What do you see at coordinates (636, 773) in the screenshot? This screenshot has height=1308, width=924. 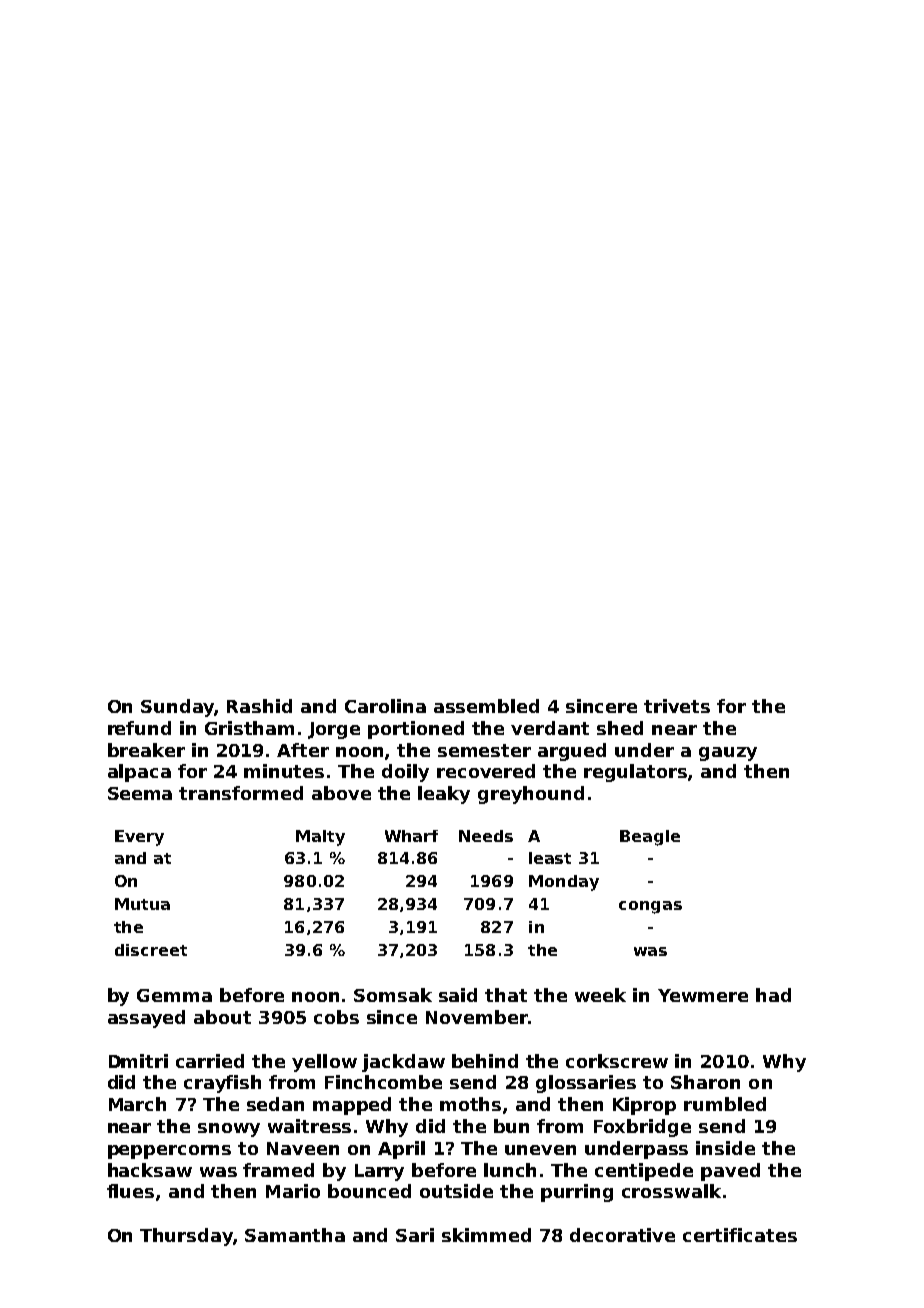 I see `regulators` at bounding box center [636, 773].
